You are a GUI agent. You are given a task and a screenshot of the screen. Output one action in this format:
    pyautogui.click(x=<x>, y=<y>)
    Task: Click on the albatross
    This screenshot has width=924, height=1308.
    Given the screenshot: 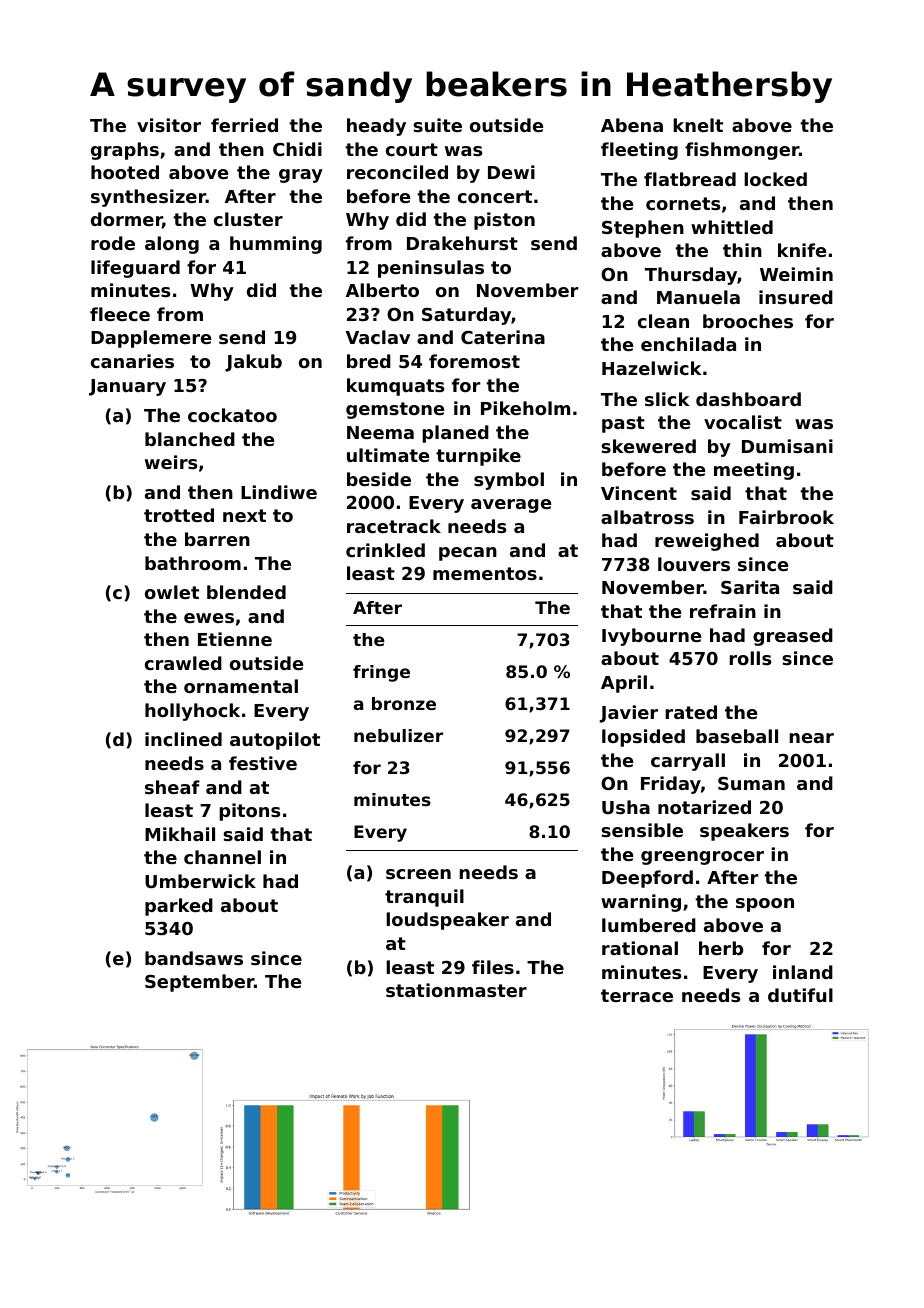 What is the action you would take?
    pyautogui.click(x=647, y=517)
